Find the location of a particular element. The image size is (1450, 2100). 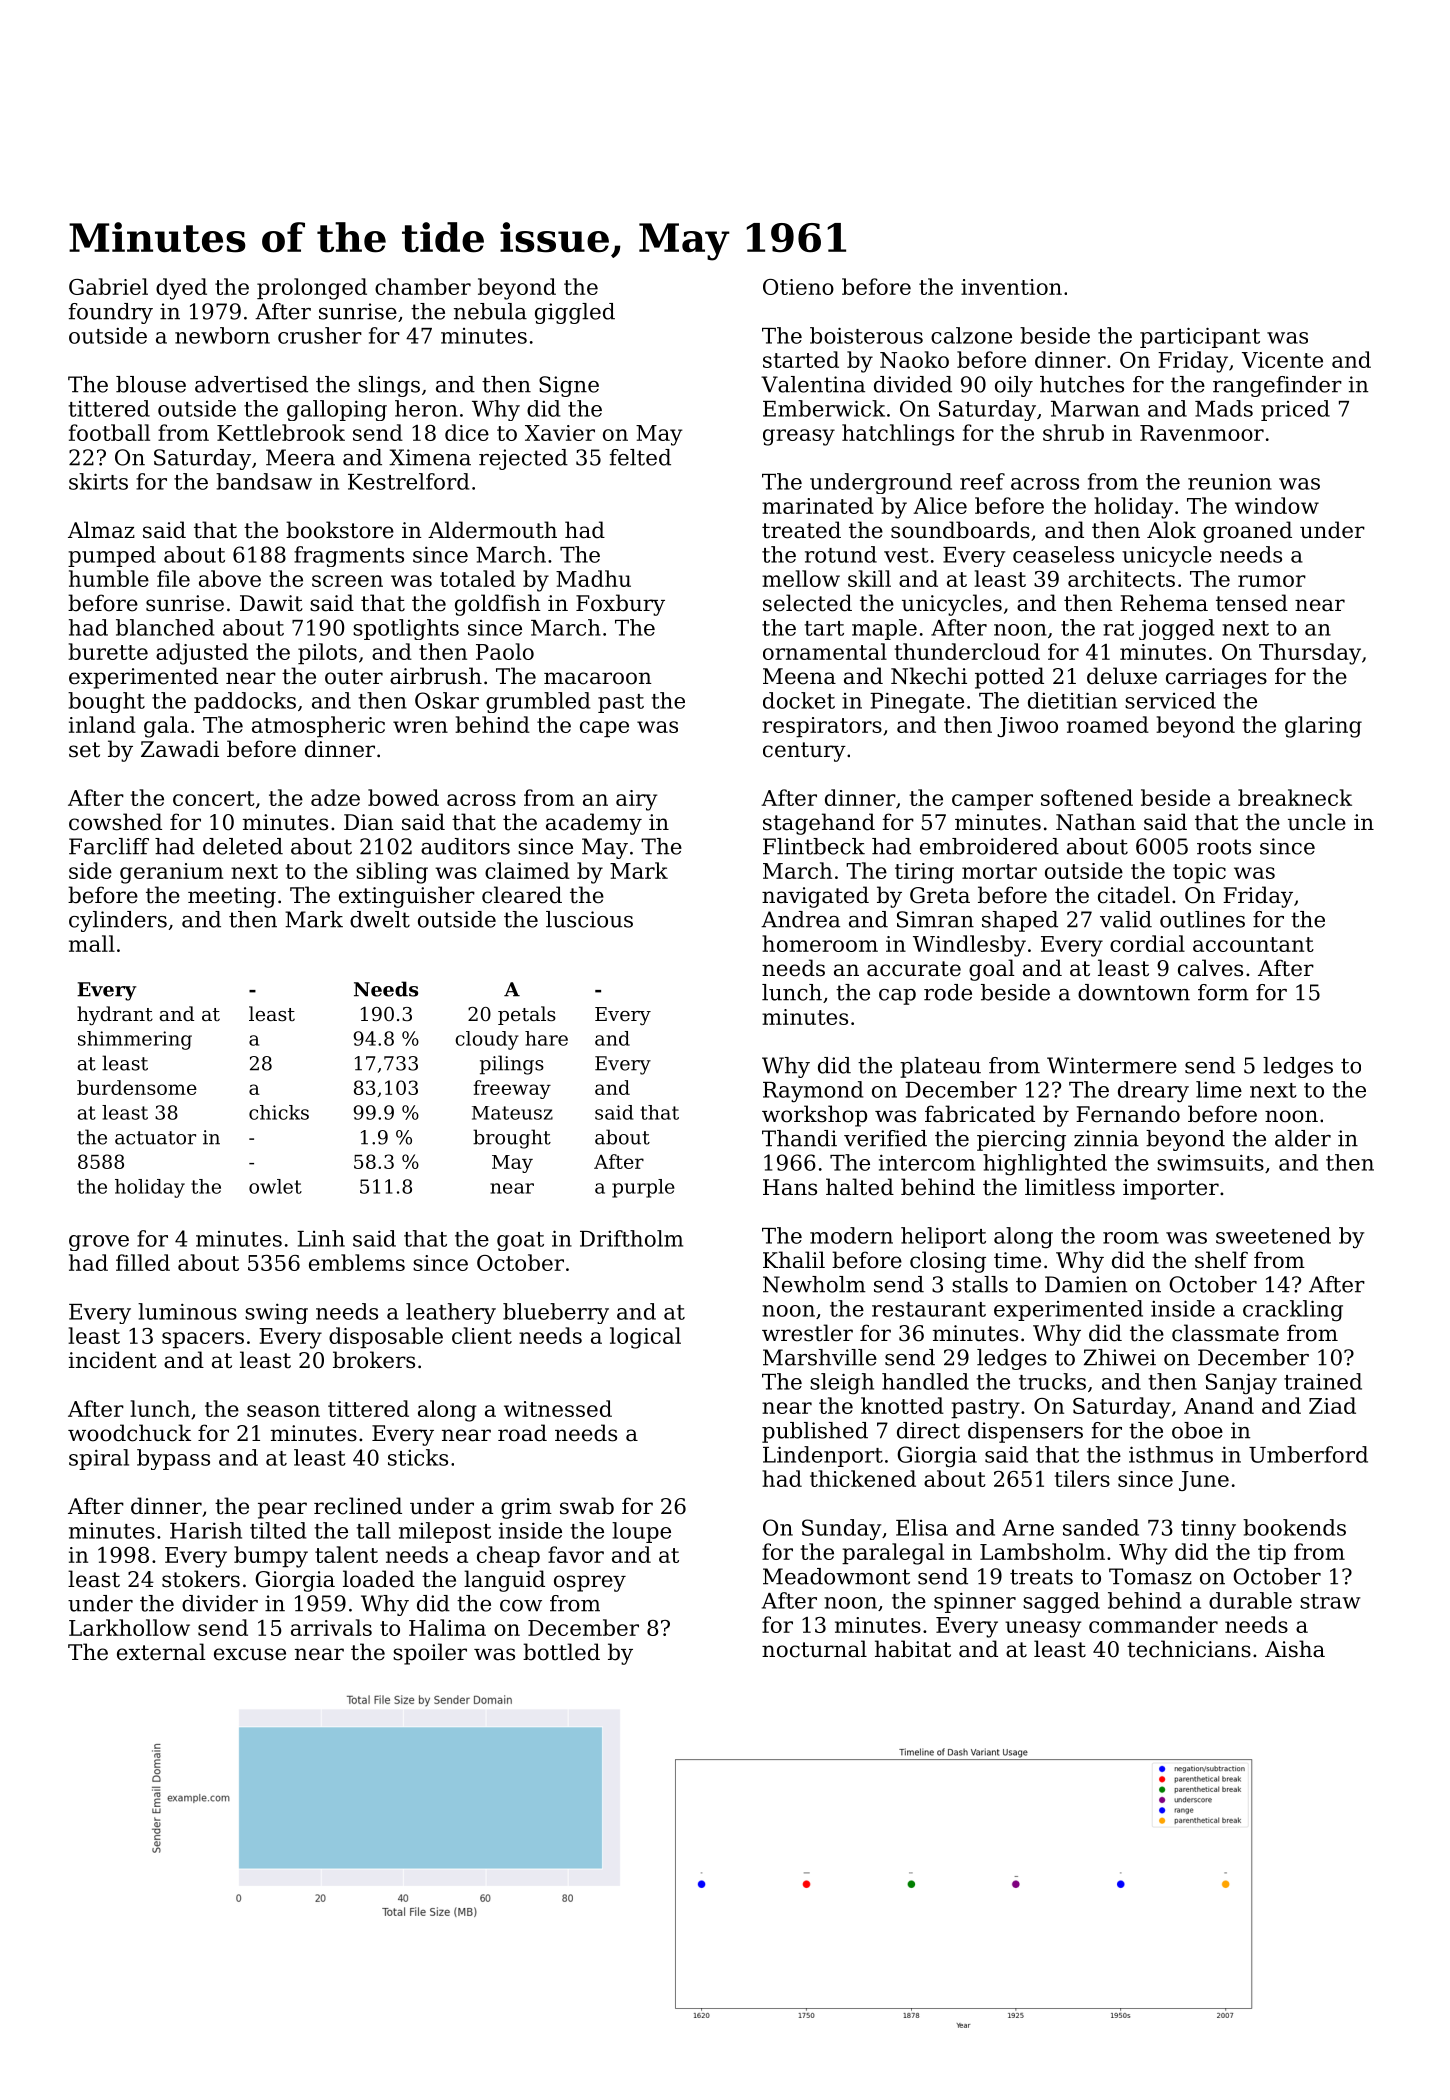

adjusted is located at coordinates (202, 654).
